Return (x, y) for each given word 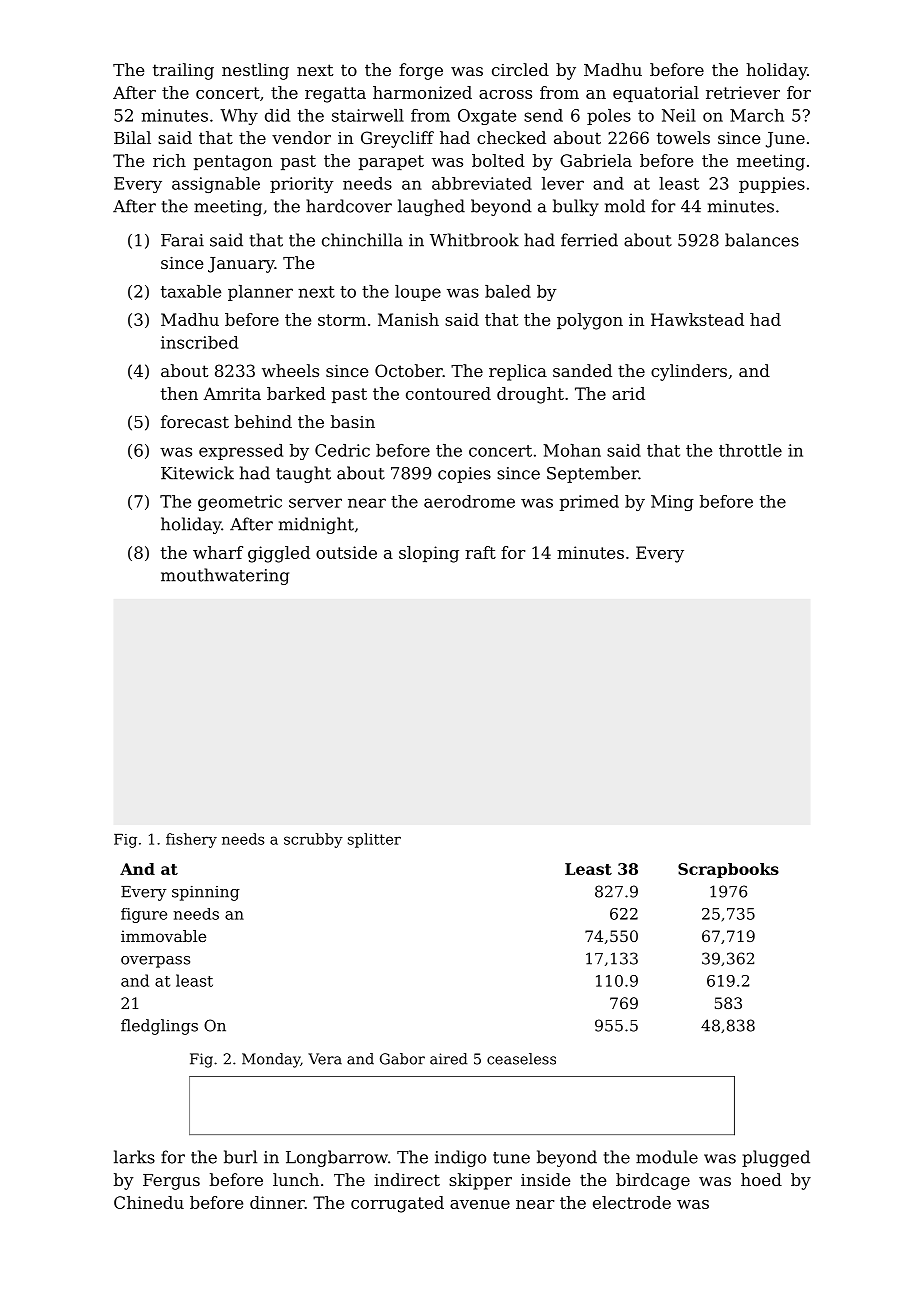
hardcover (349, 206)
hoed (761, 1179)
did (277, 115)
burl (240, 1157)
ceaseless (521, 1059)
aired (448, 1059)
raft (480, 552)
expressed (241, 452)
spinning (206, 893)
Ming (672, 503)
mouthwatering (225, 576)
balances (762, 240)
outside (346, 552)
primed (589, 503)
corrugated (397, 1204)
